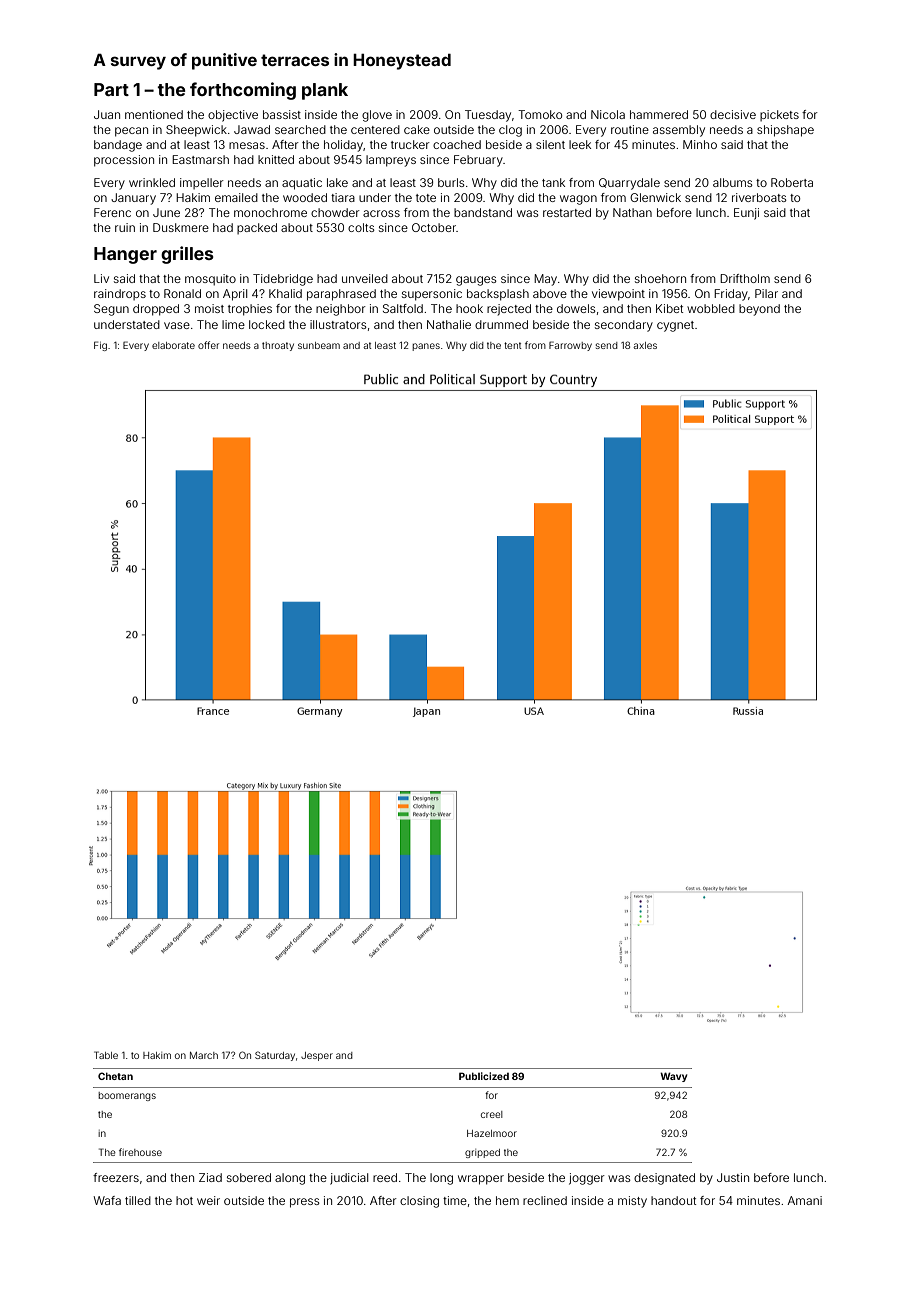 Image resolution: width=924 pixels, height=1308 pixels. Describe the element at coordinates (645, 345) in the screenshot. I see `axles` at that location.
